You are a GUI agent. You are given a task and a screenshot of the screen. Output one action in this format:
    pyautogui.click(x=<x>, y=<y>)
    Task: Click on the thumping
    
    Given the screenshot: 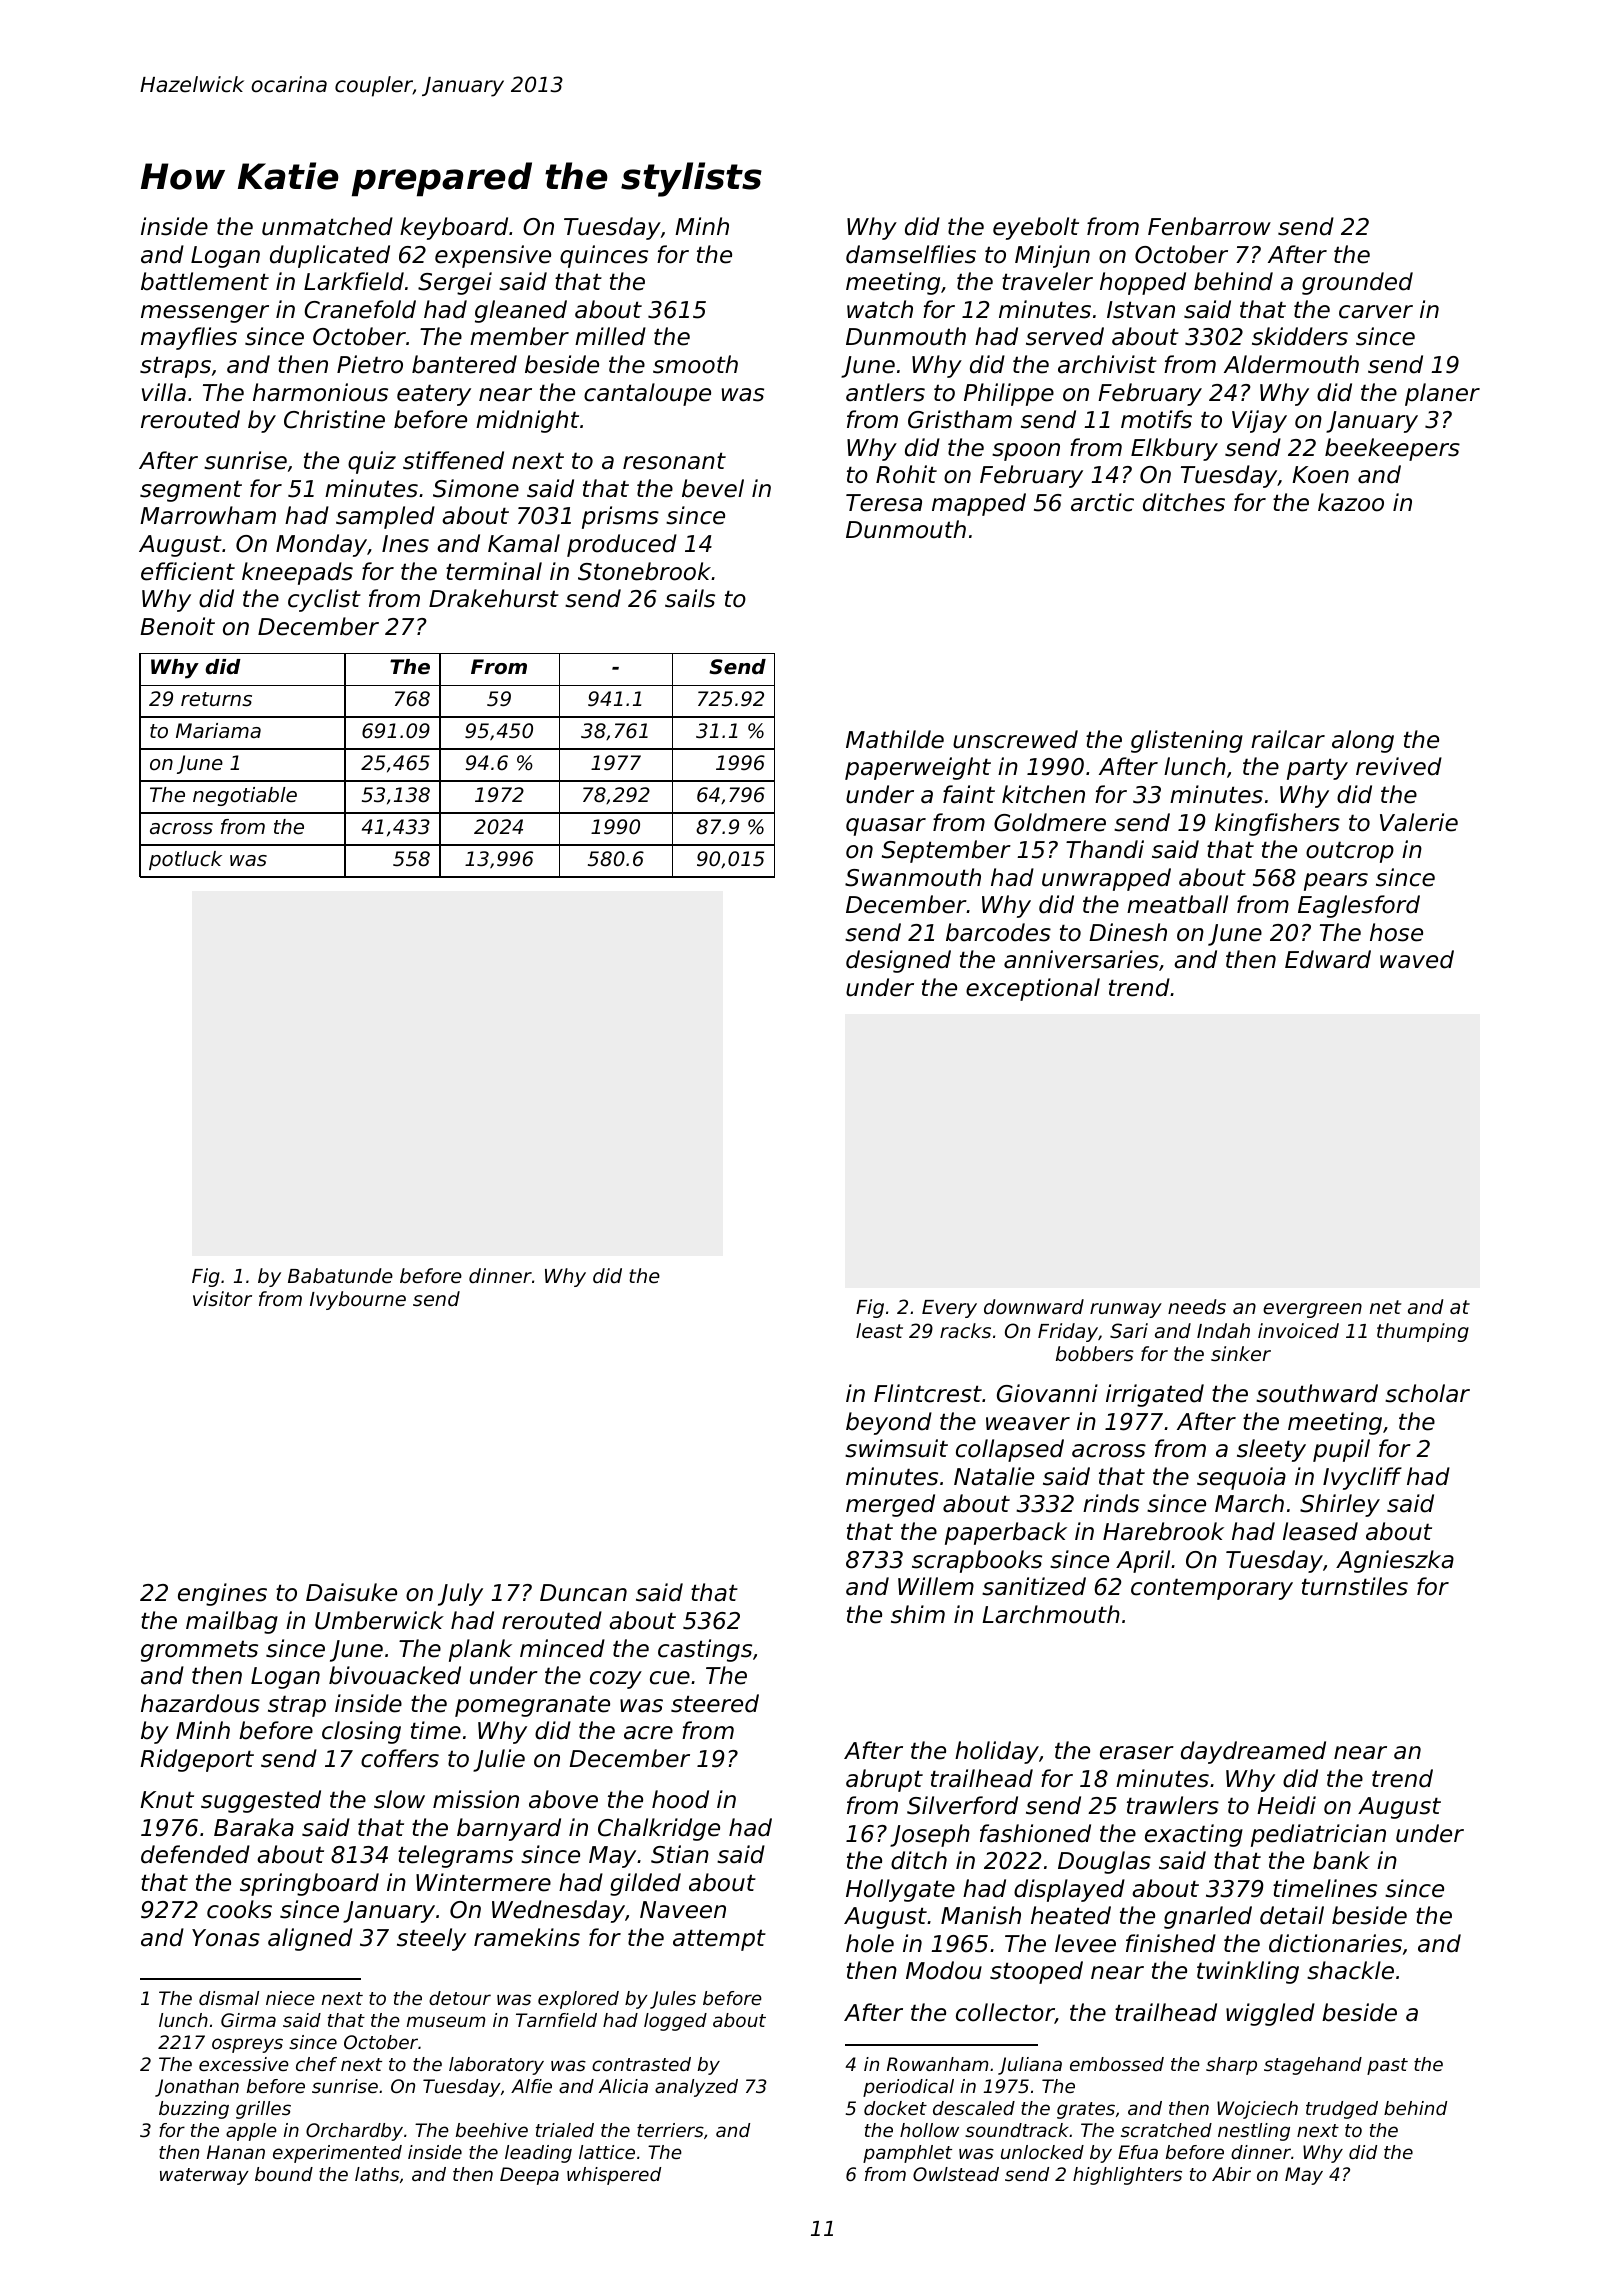 What is the action you would take?
    pyautogui.click(x=1423, y=1332)
